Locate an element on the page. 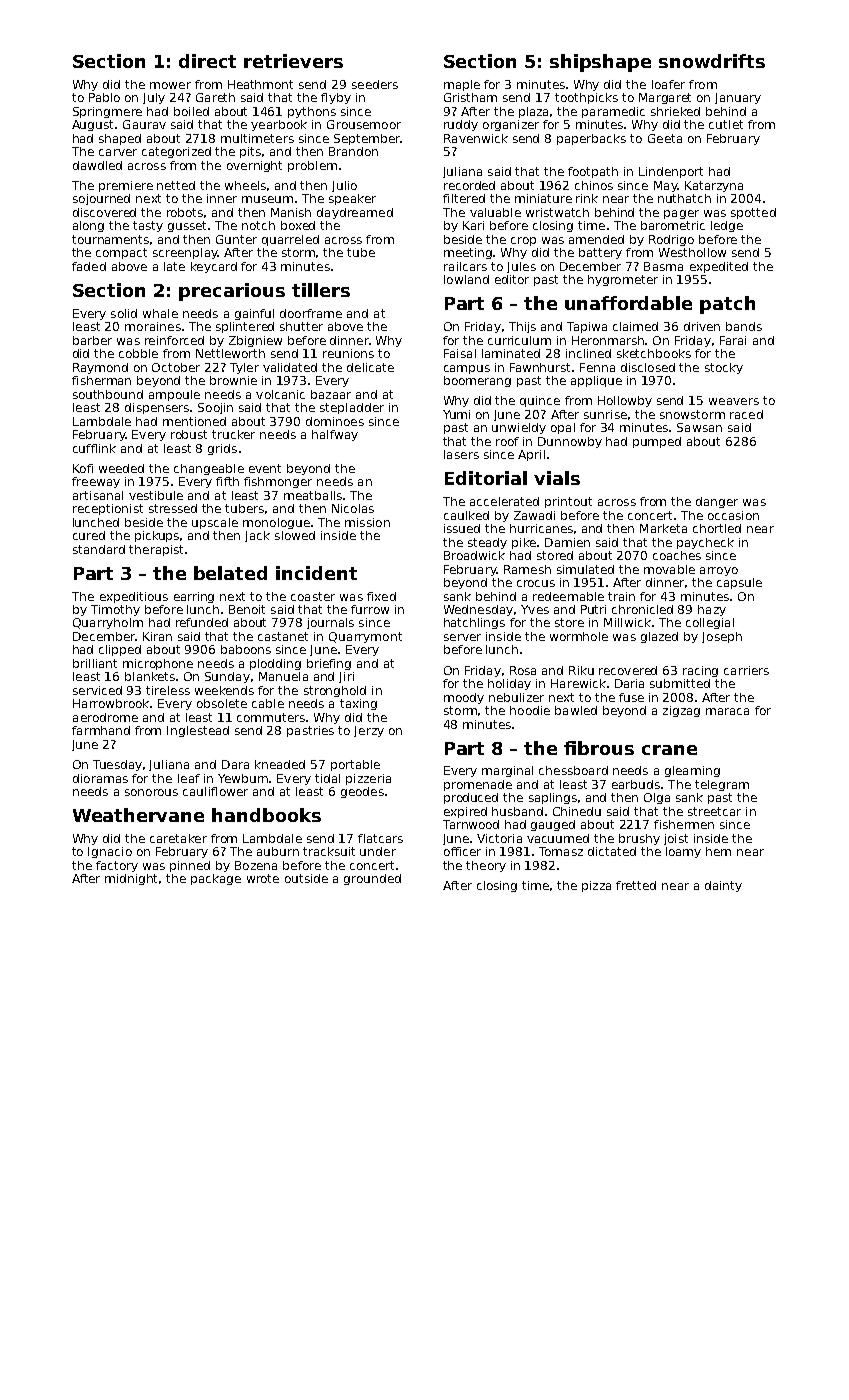  pizza is located at coordinates (596, 886).
